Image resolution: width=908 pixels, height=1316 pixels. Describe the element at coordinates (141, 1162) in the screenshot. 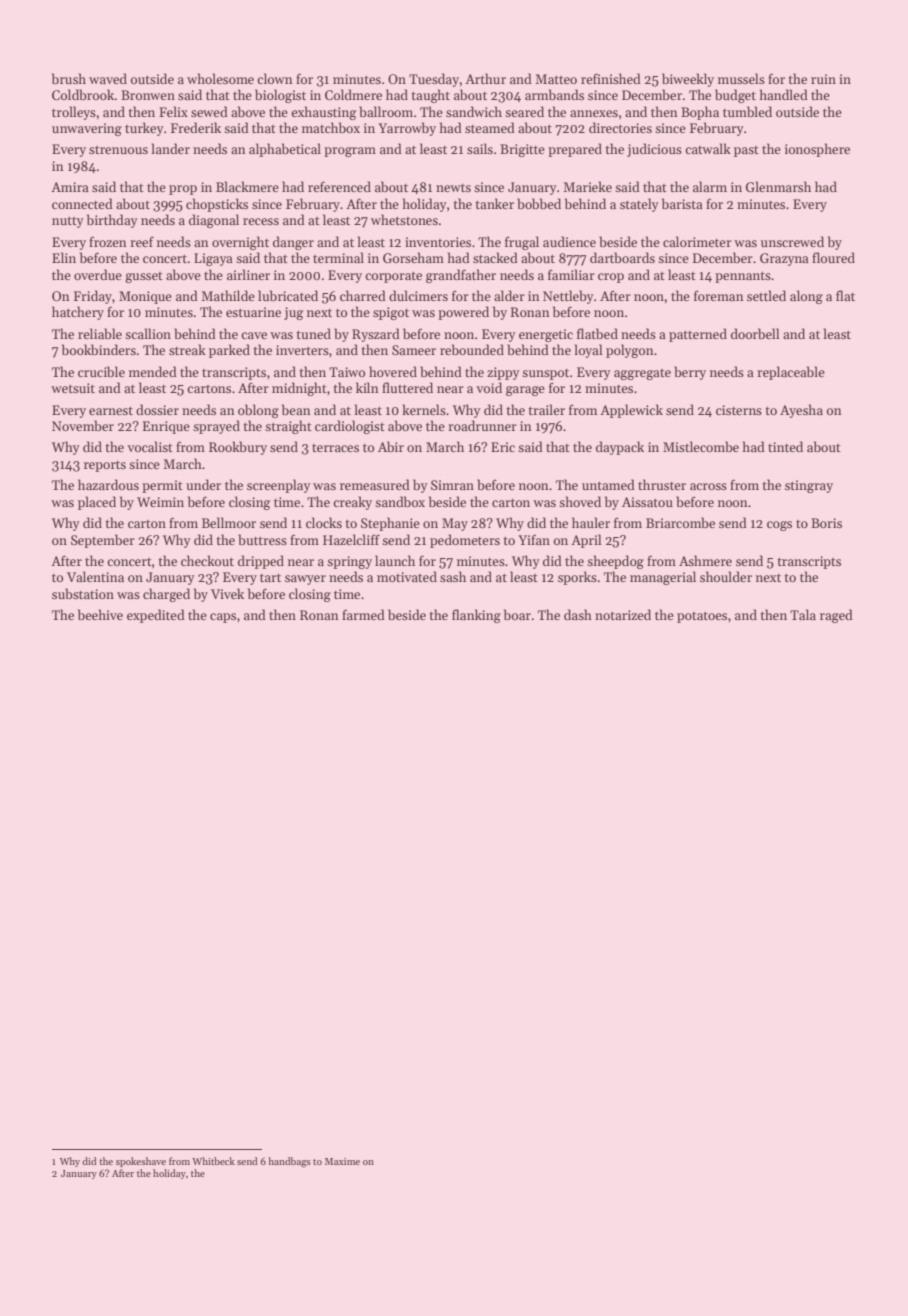

I see `spokeshave` at that location.
